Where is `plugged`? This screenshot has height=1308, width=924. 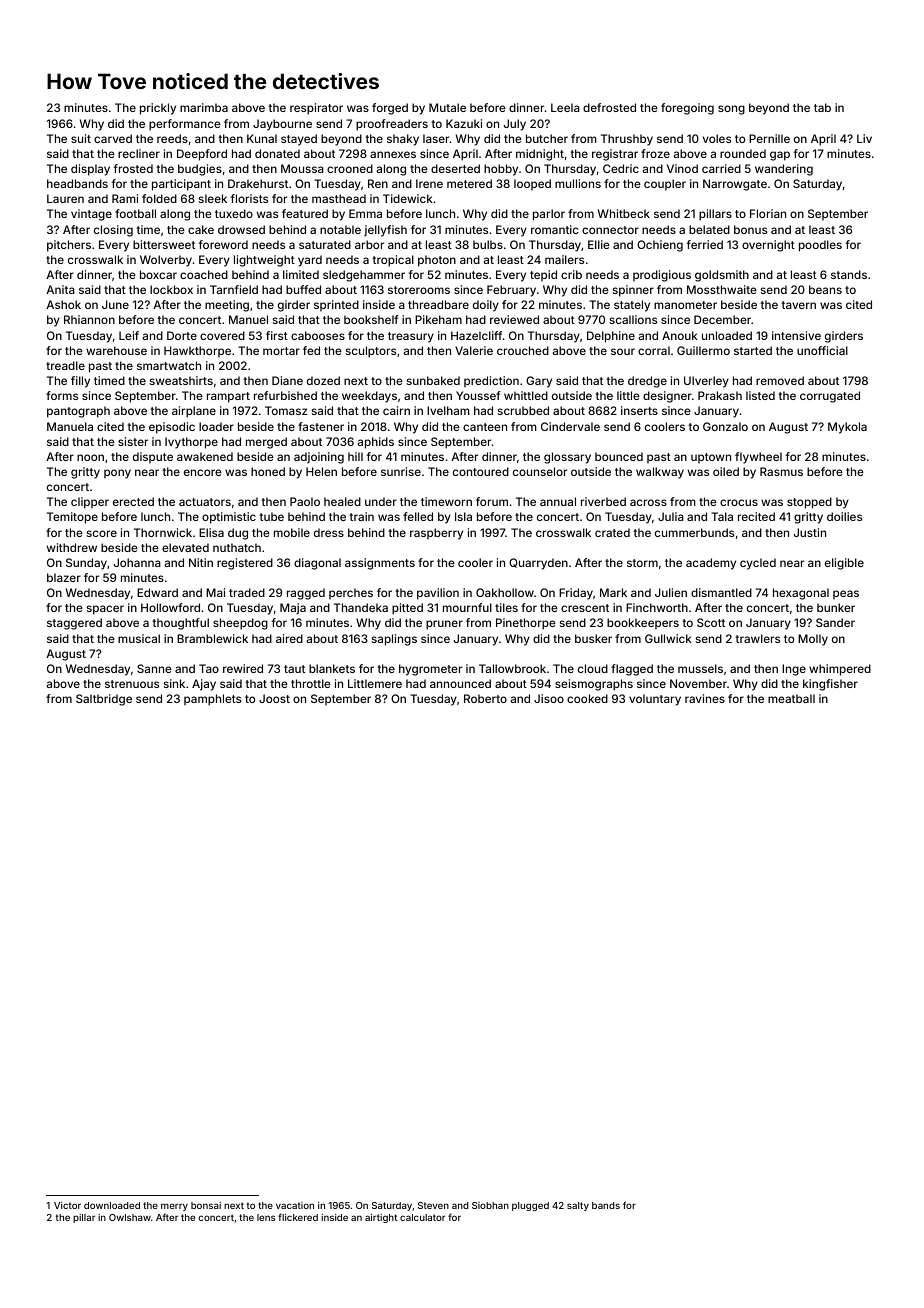
plugged is located at coordinates (530, 1206).
